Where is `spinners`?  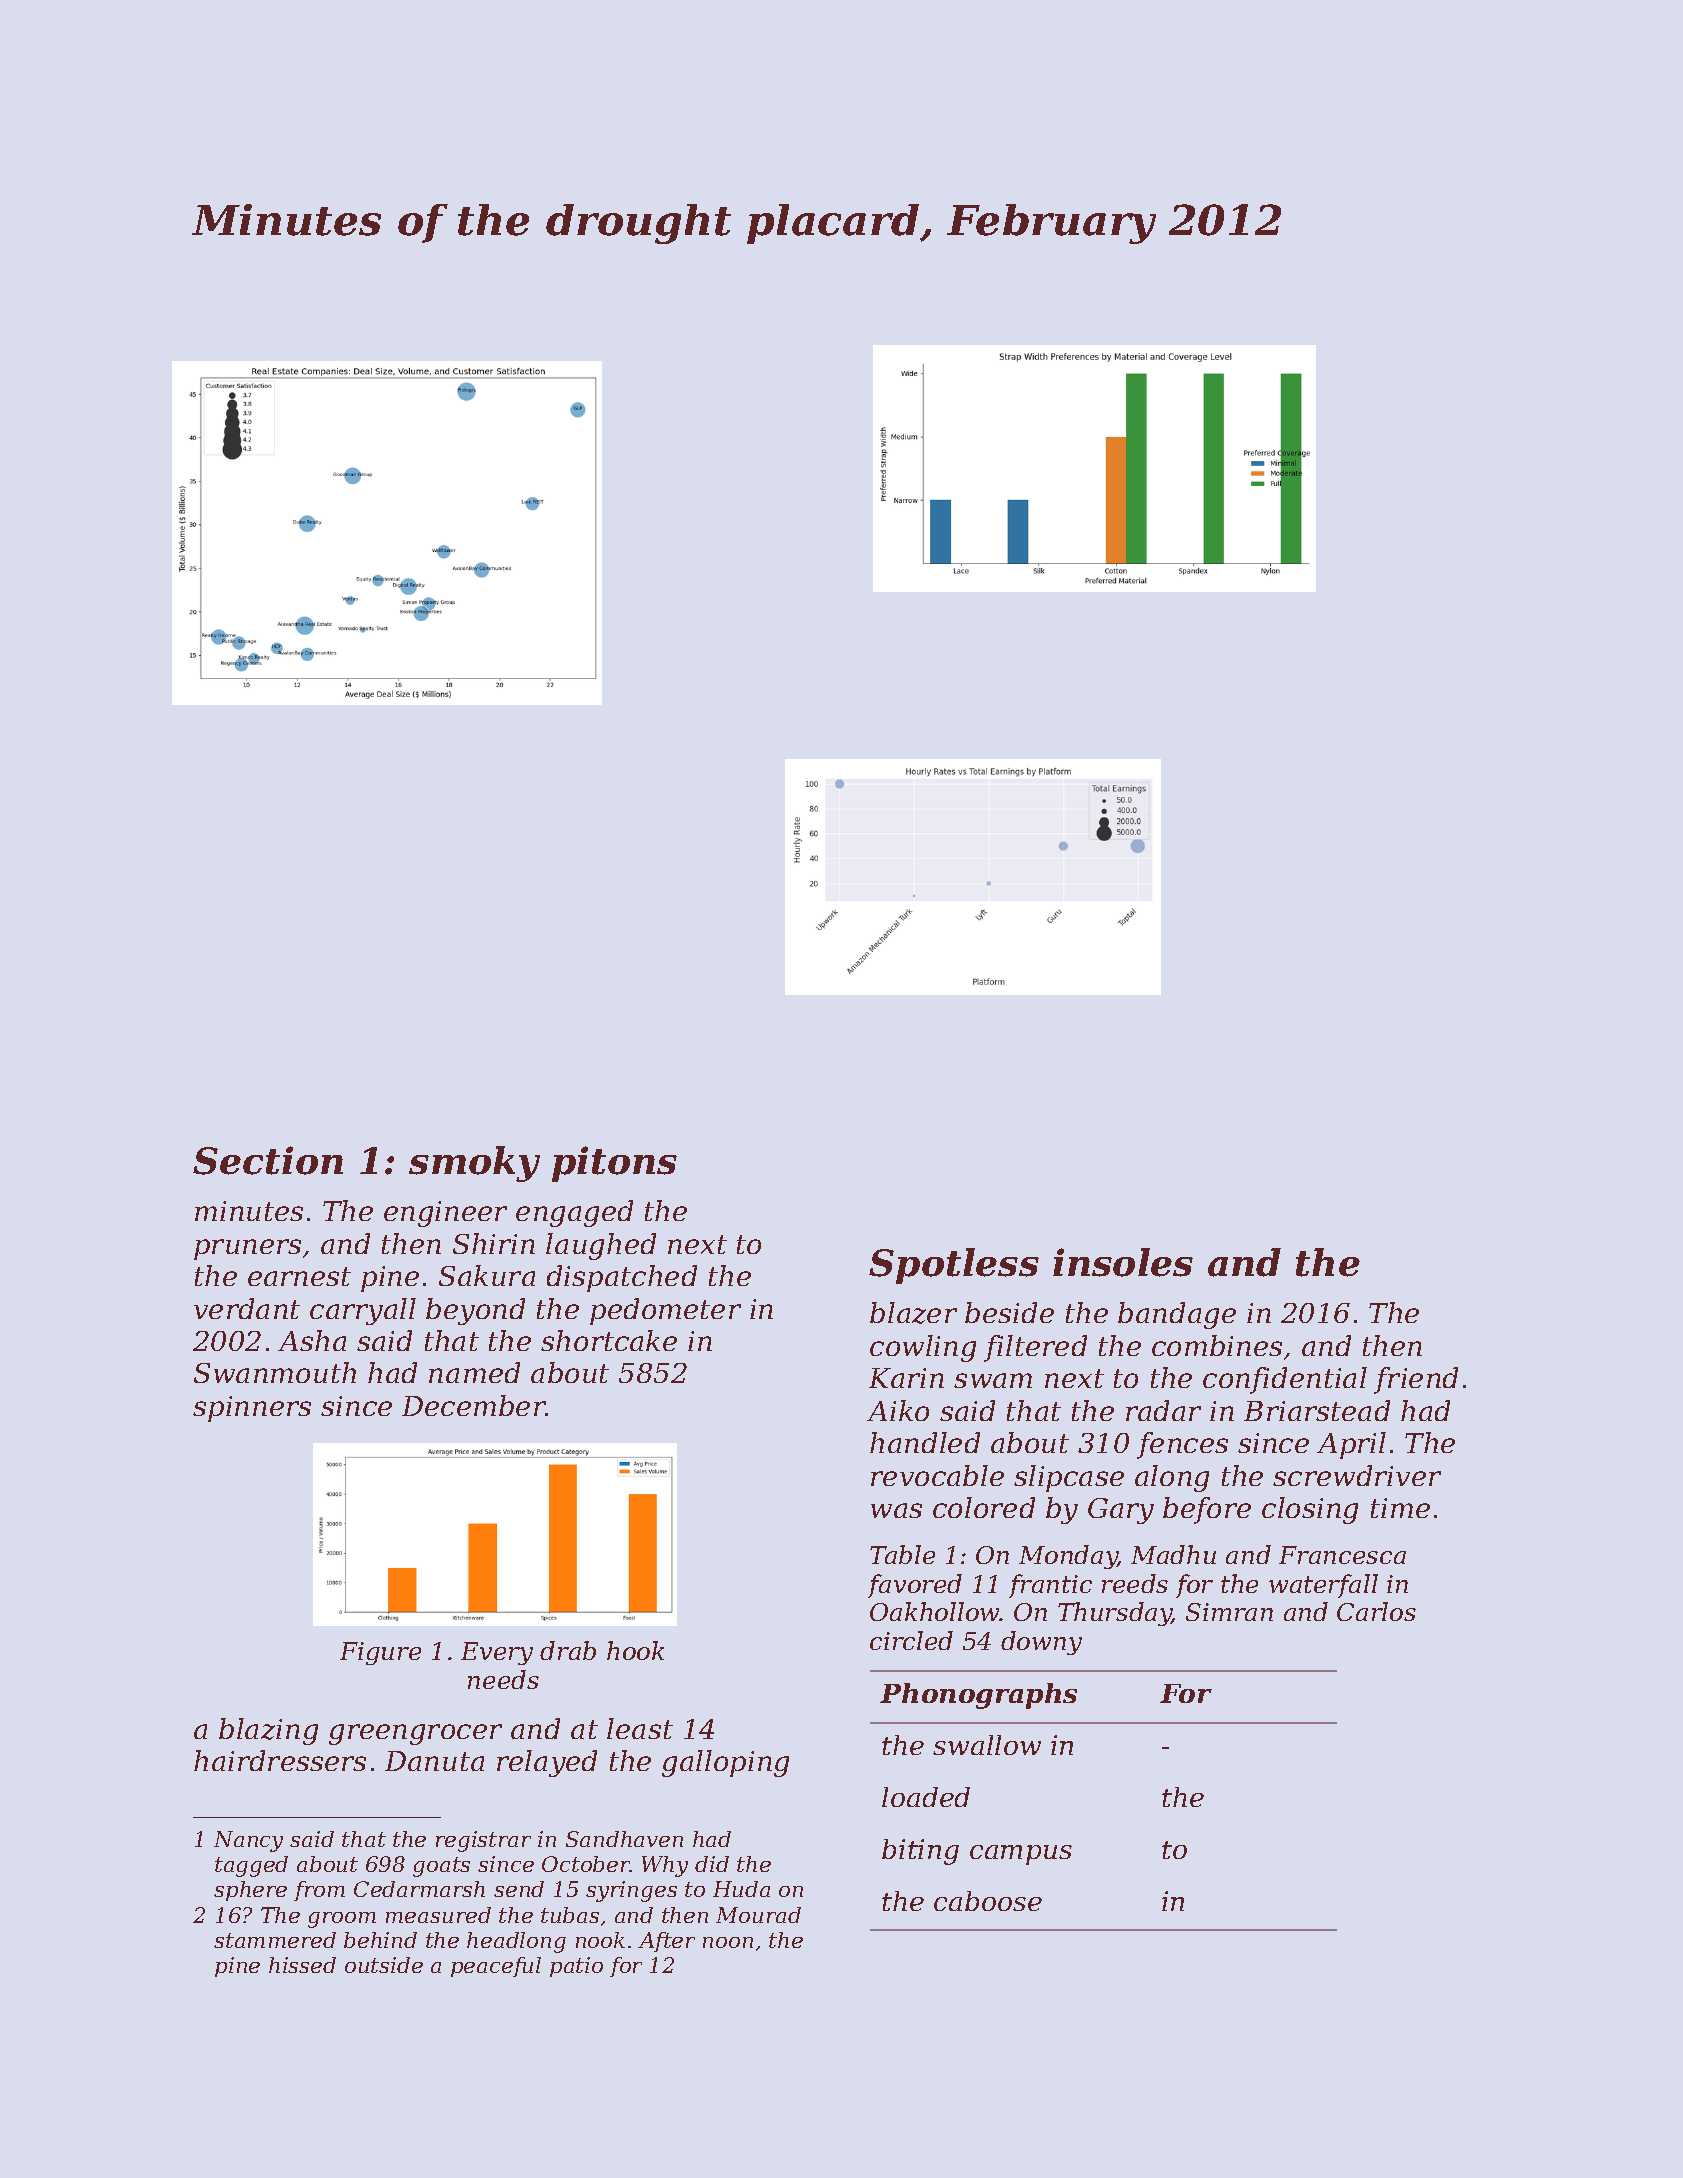 spinners is located at coordinates (252, 1409).
